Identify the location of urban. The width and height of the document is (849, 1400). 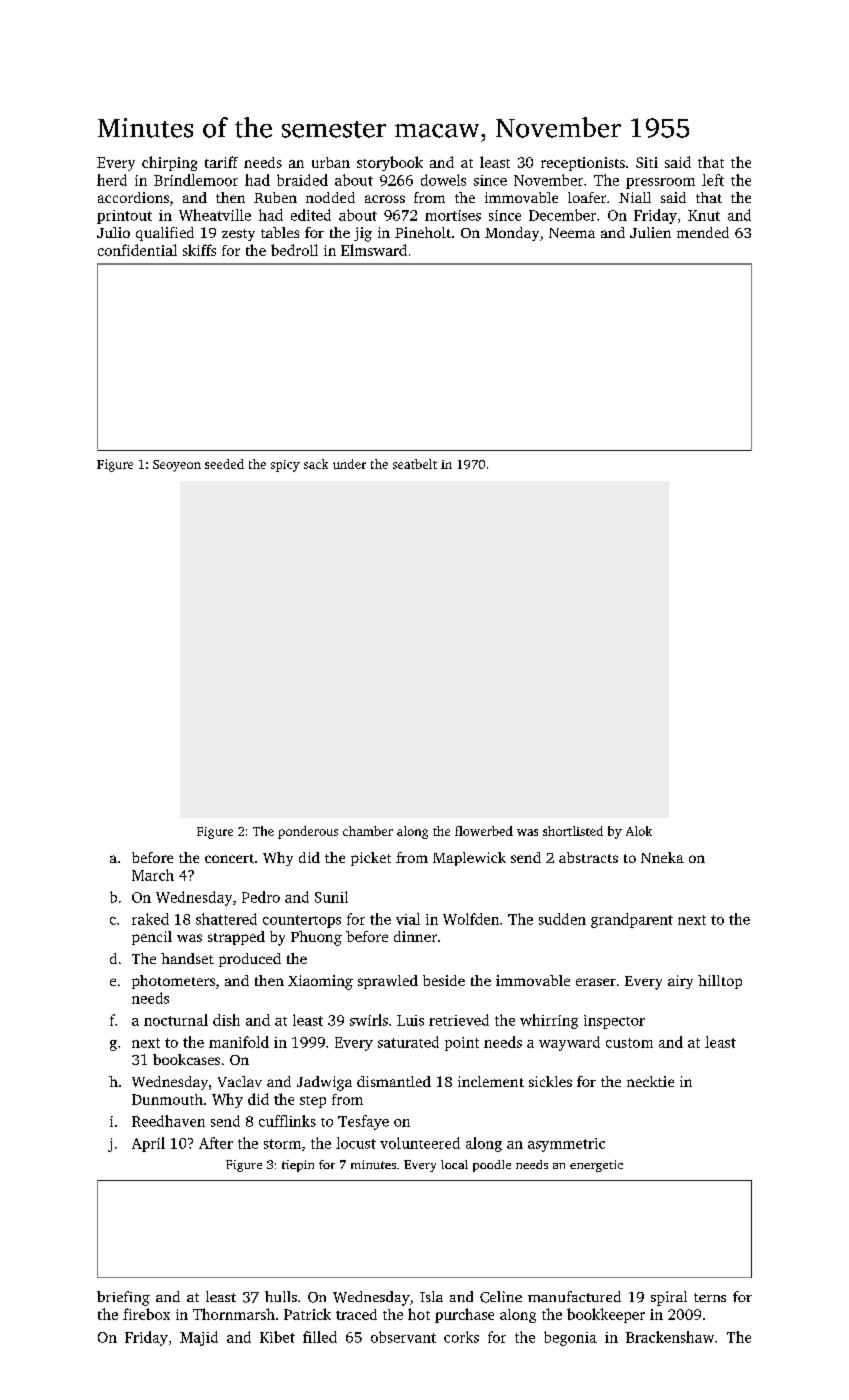
(331, 162).
